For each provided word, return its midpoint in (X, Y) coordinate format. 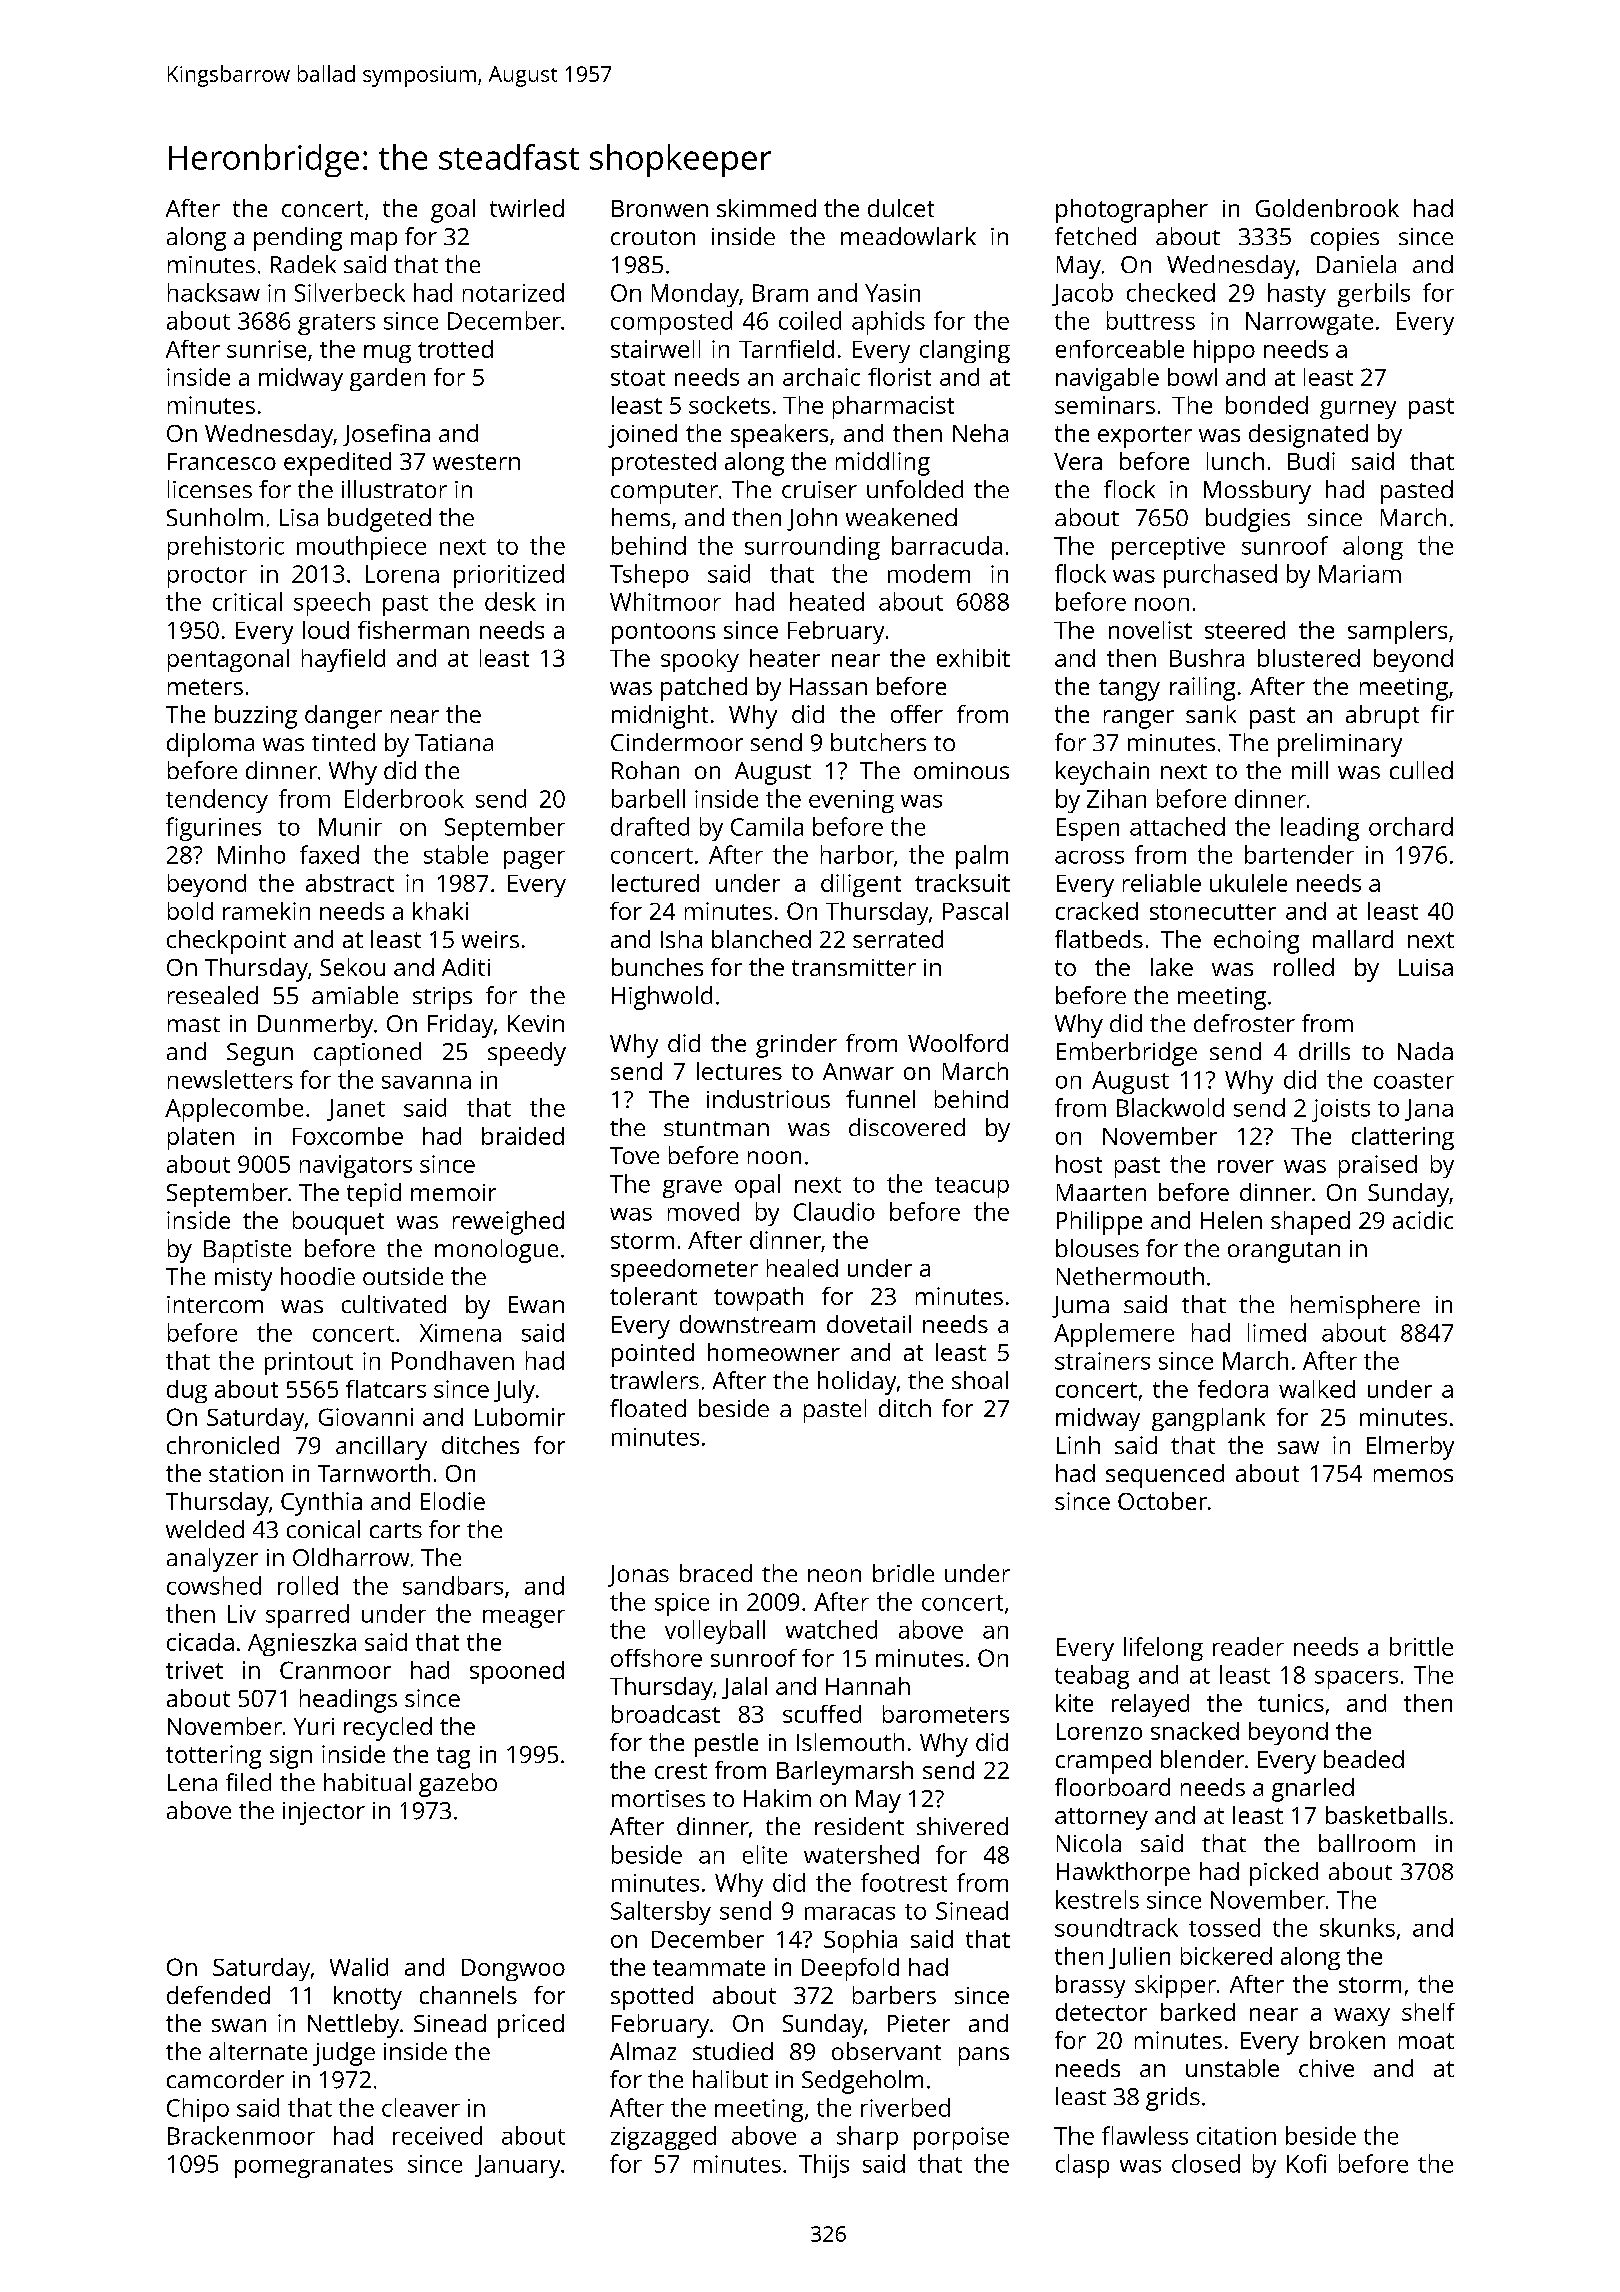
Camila (767, 826)
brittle (1421, 1646)
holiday (857, 1383)
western (476, 462)
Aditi (466, 967)
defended (218, 1995)
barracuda (947, 545)
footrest (904, 1882)
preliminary (1340, 745)
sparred (307, 1616)
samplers (1397, 632)
